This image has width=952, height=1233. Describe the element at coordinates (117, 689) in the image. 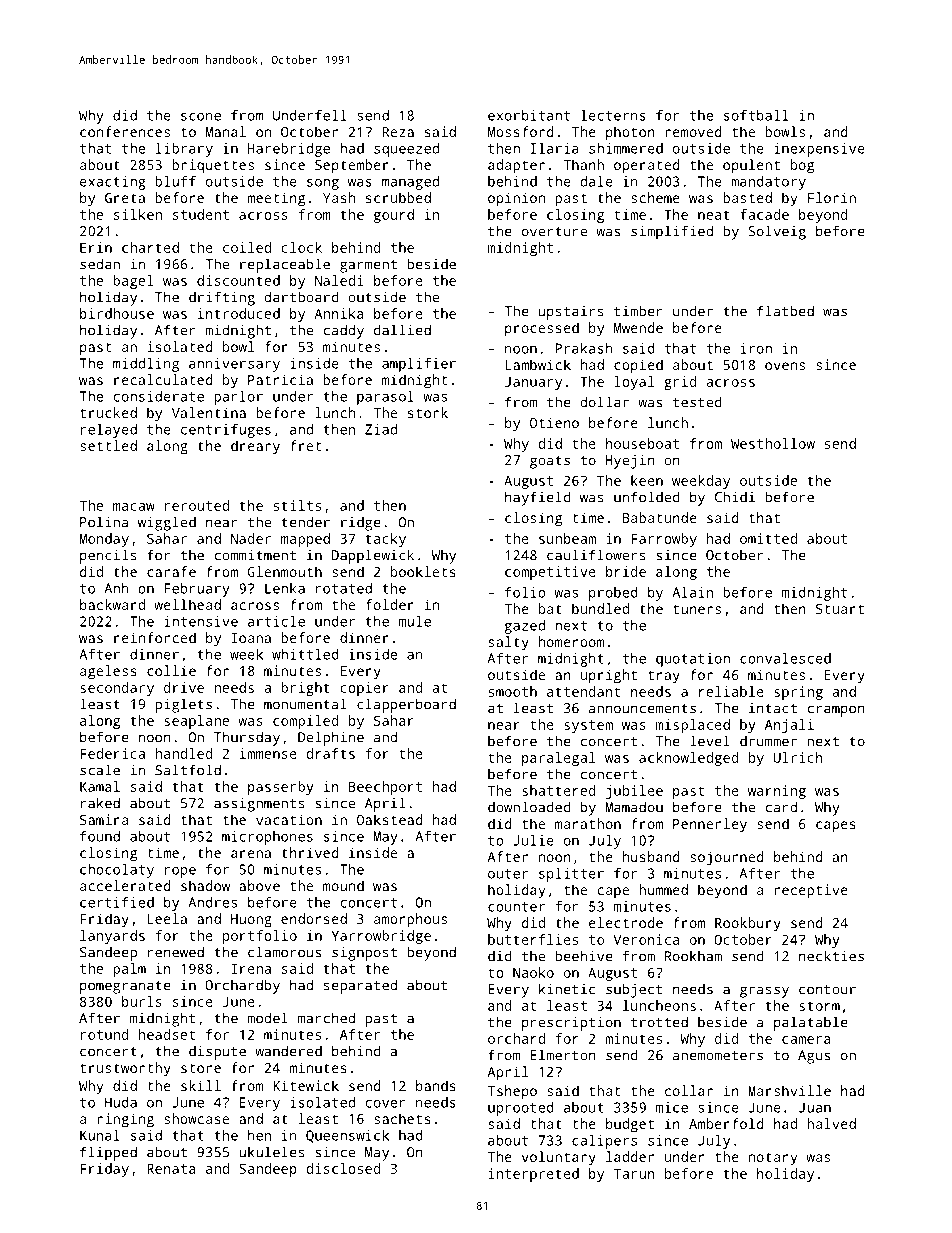

I see `secondary` at that location.
